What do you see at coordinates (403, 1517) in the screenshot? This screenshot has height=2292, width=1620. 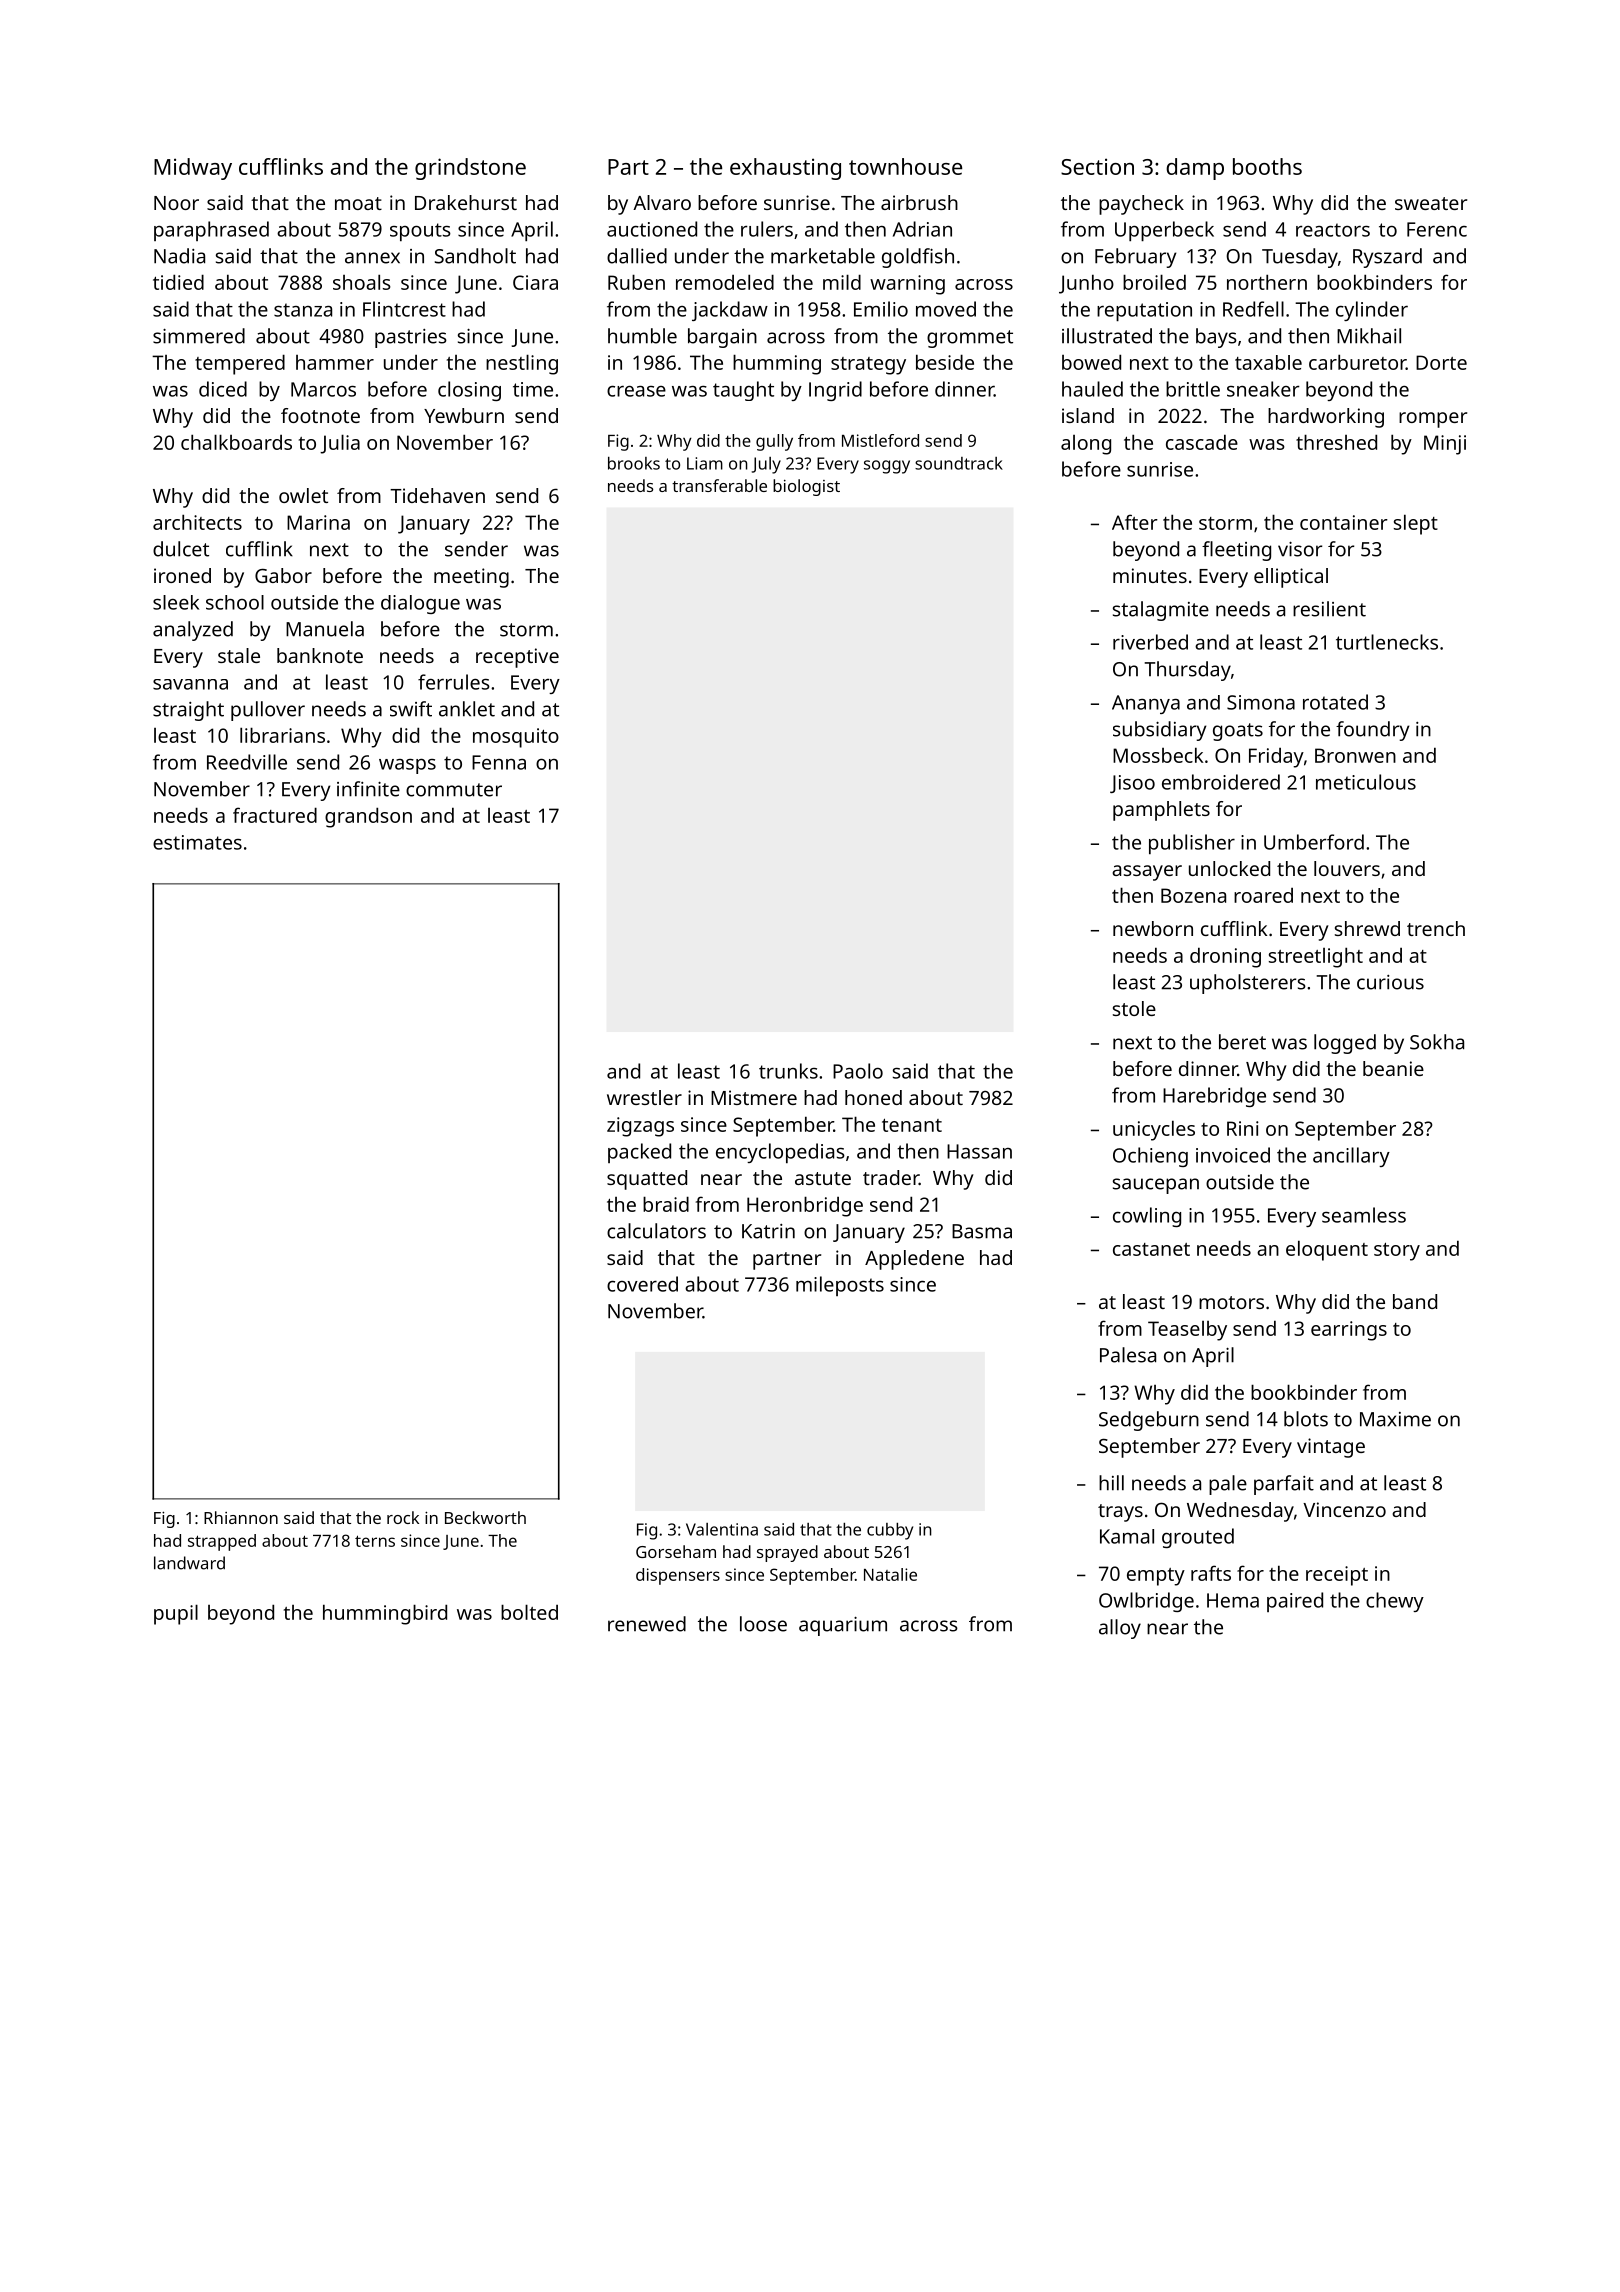 I see `rock` at bounding box center [403, 1517].
